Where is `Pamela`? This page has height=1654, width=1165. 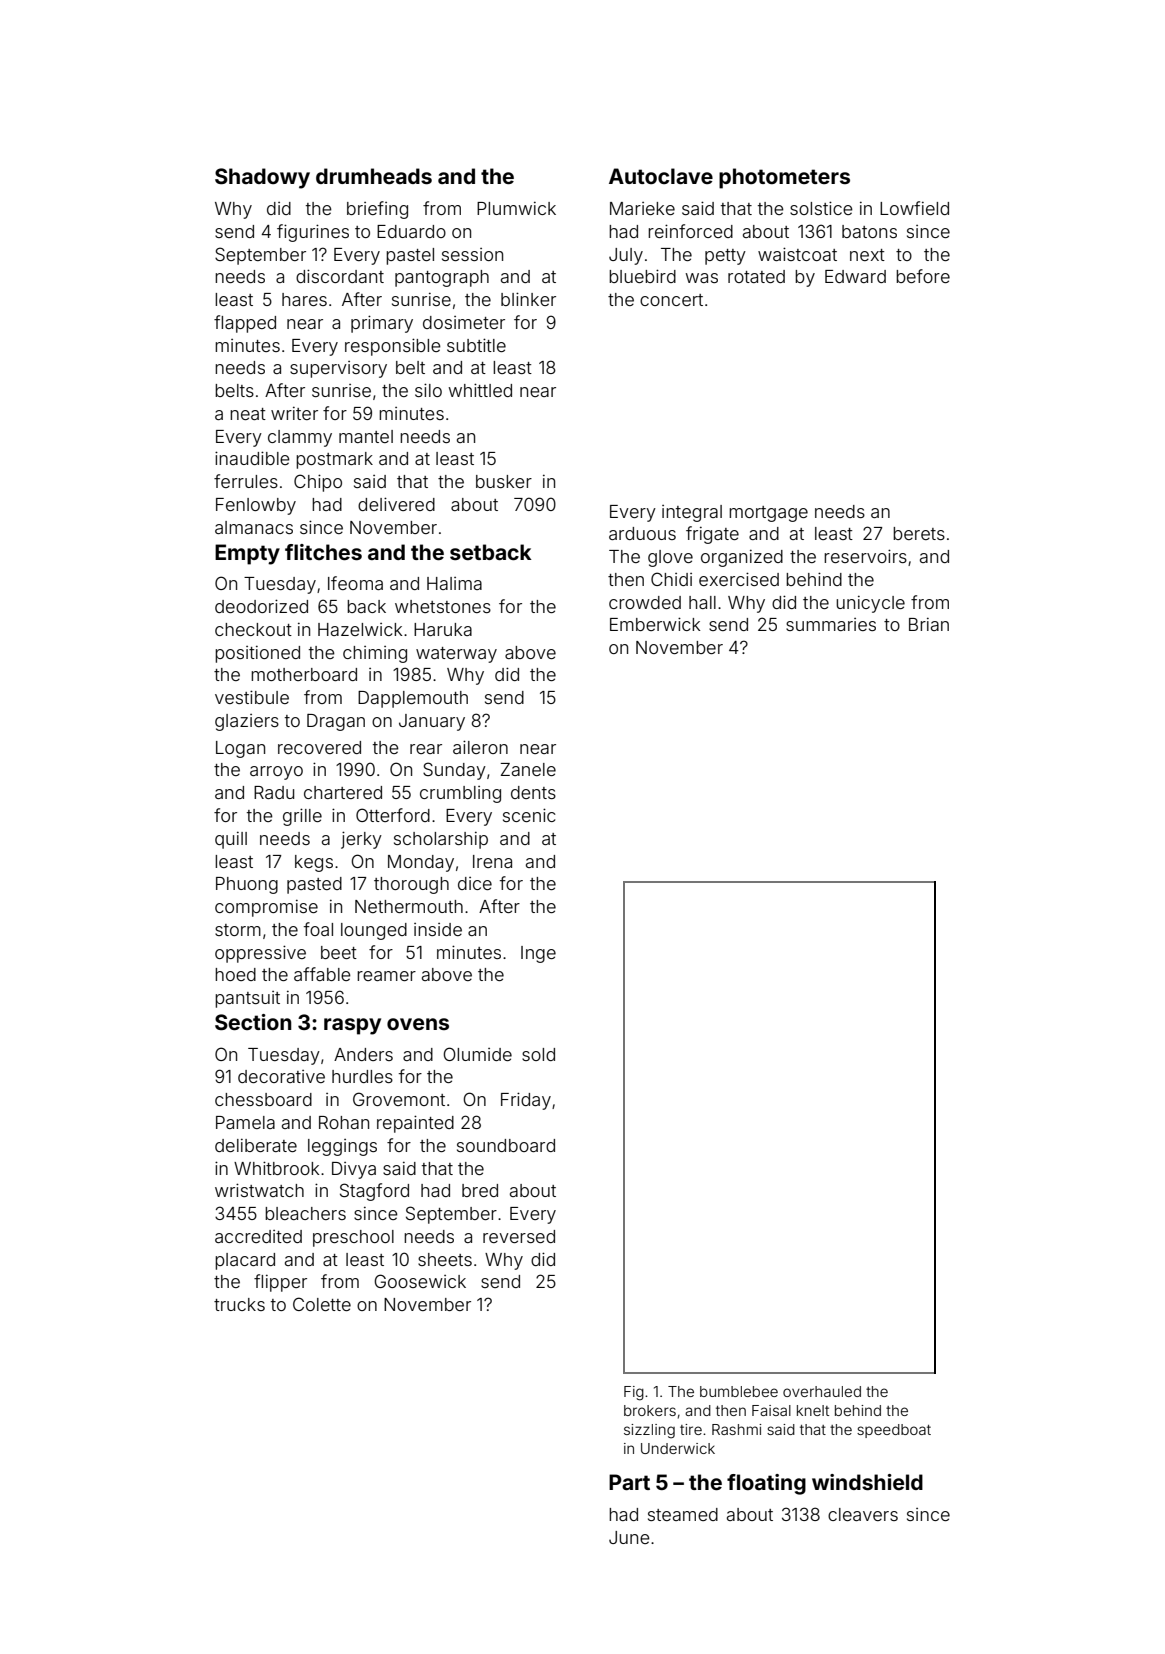 Pamela is located at coordinates (245, 1122).
